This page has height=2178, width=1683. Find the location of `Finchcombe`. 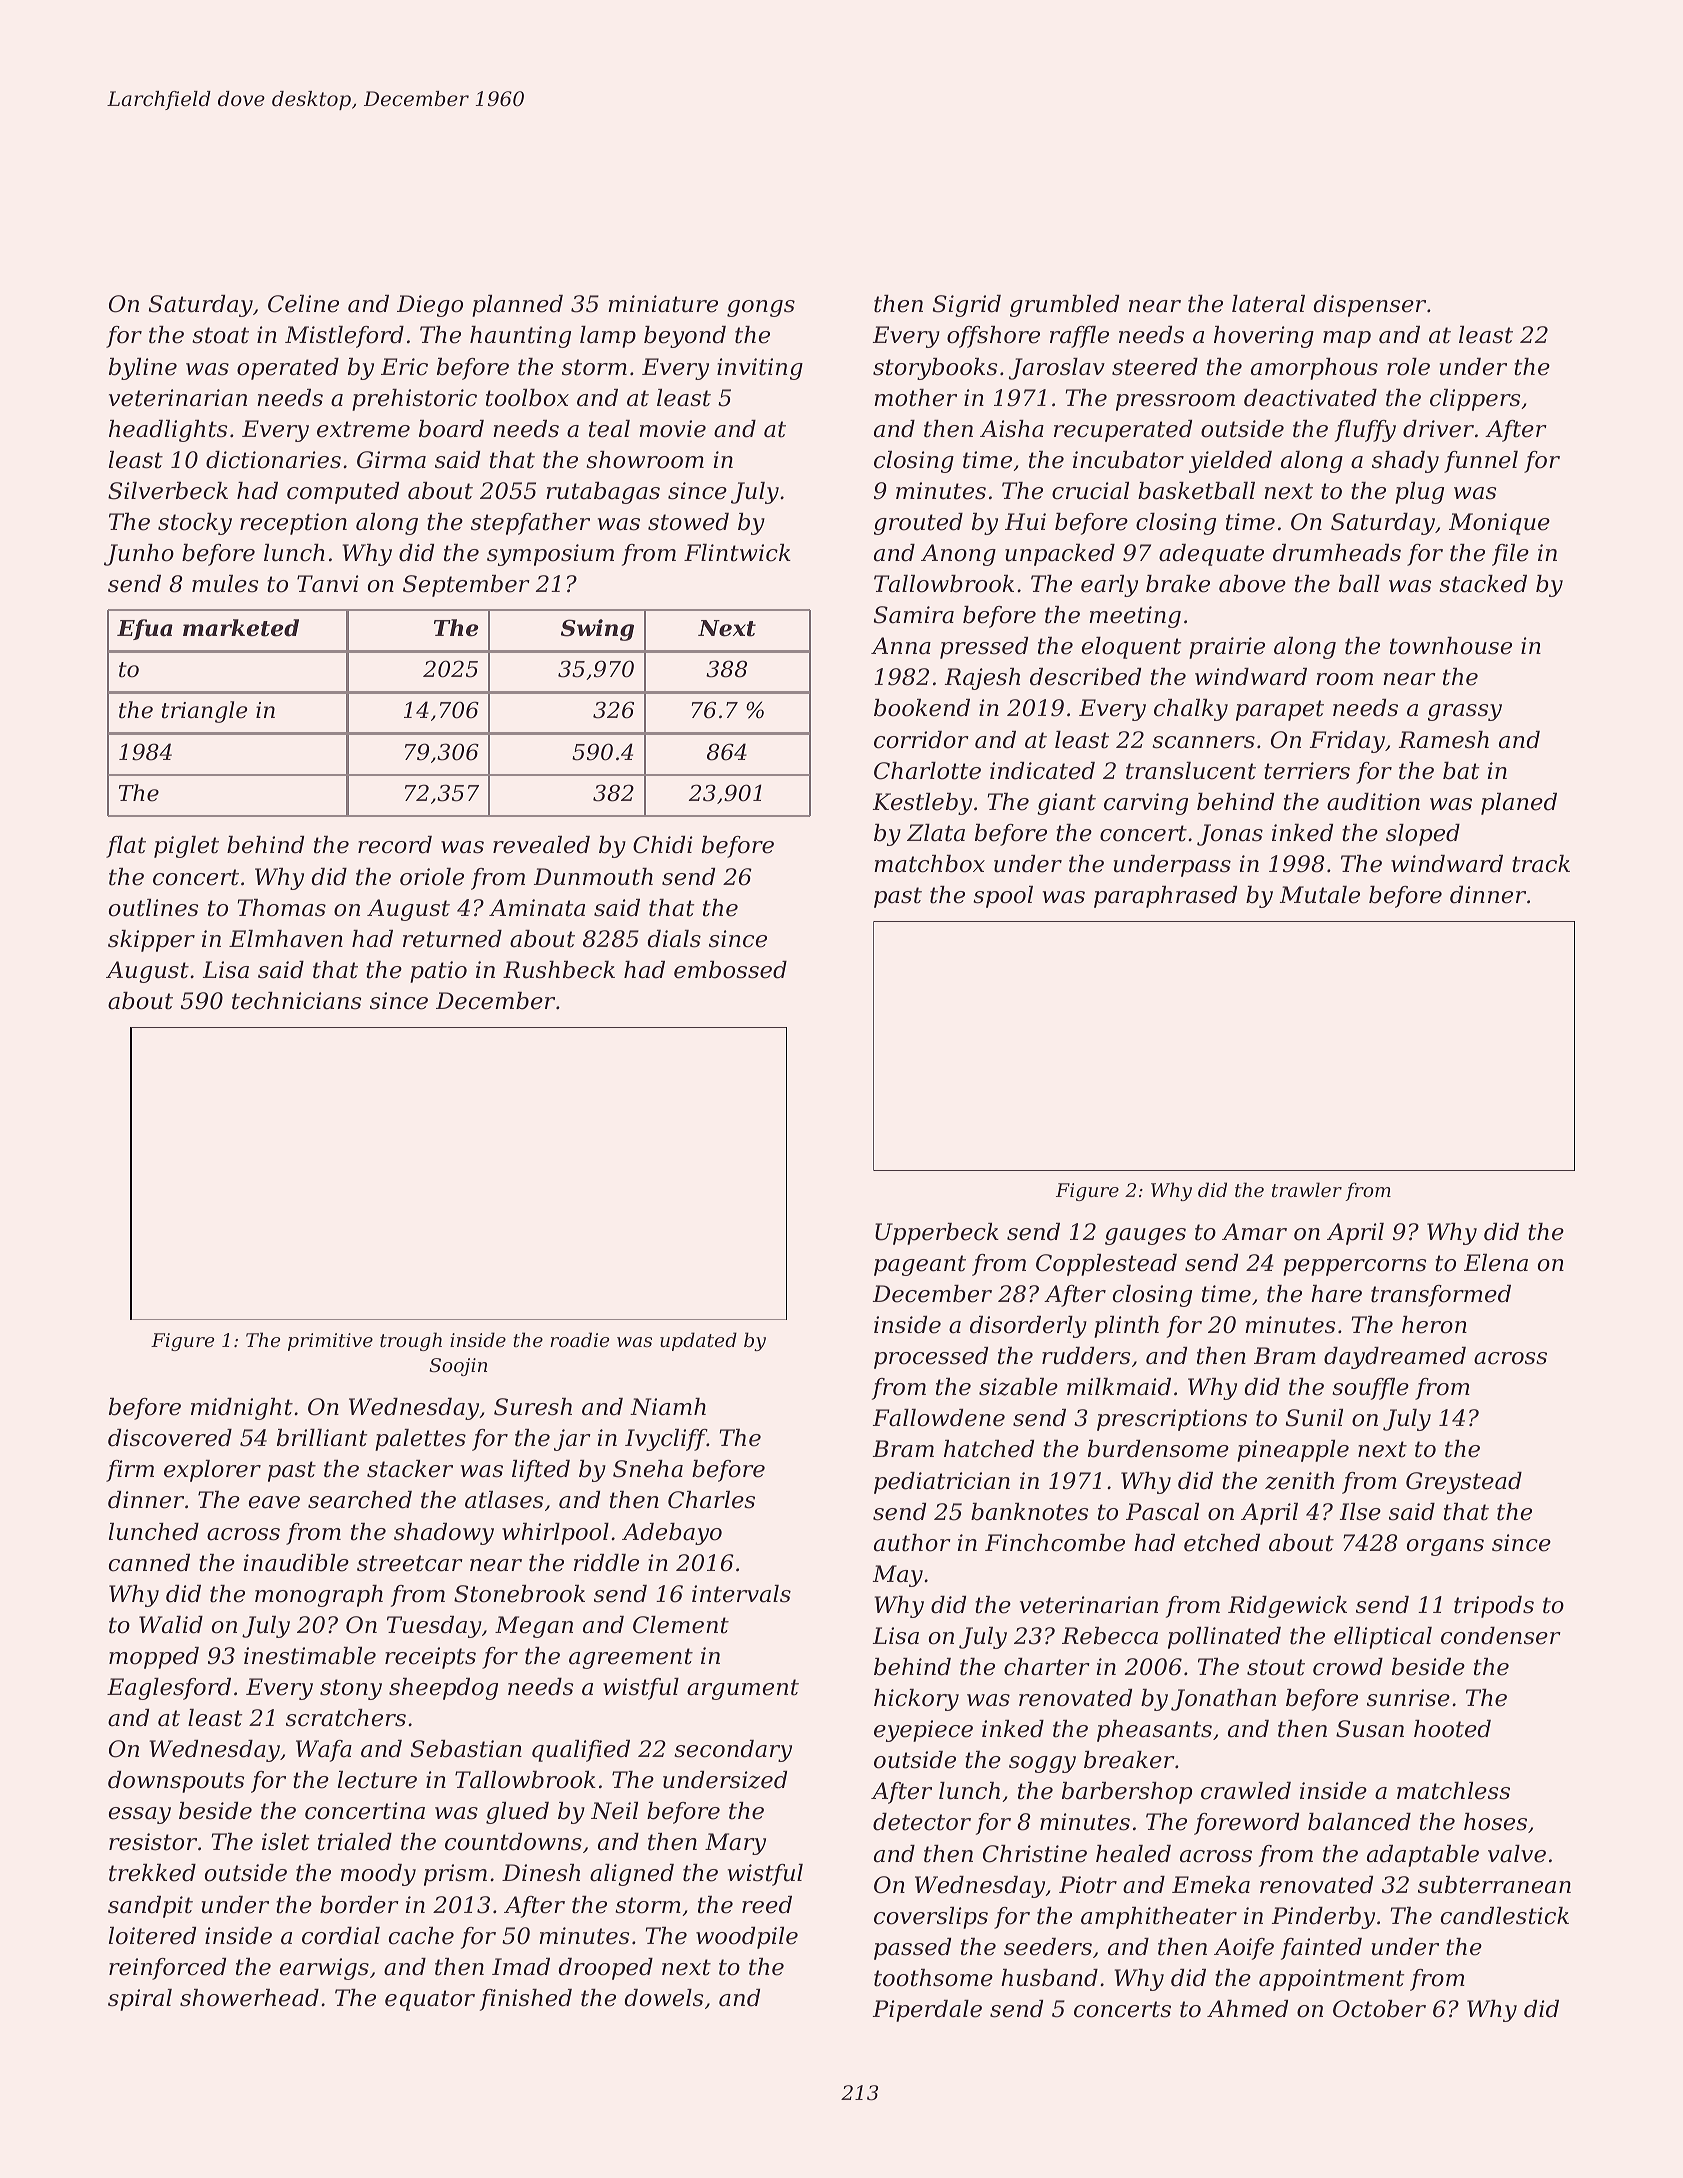

Finchcombe is located at coordinates (1055, 1543).
